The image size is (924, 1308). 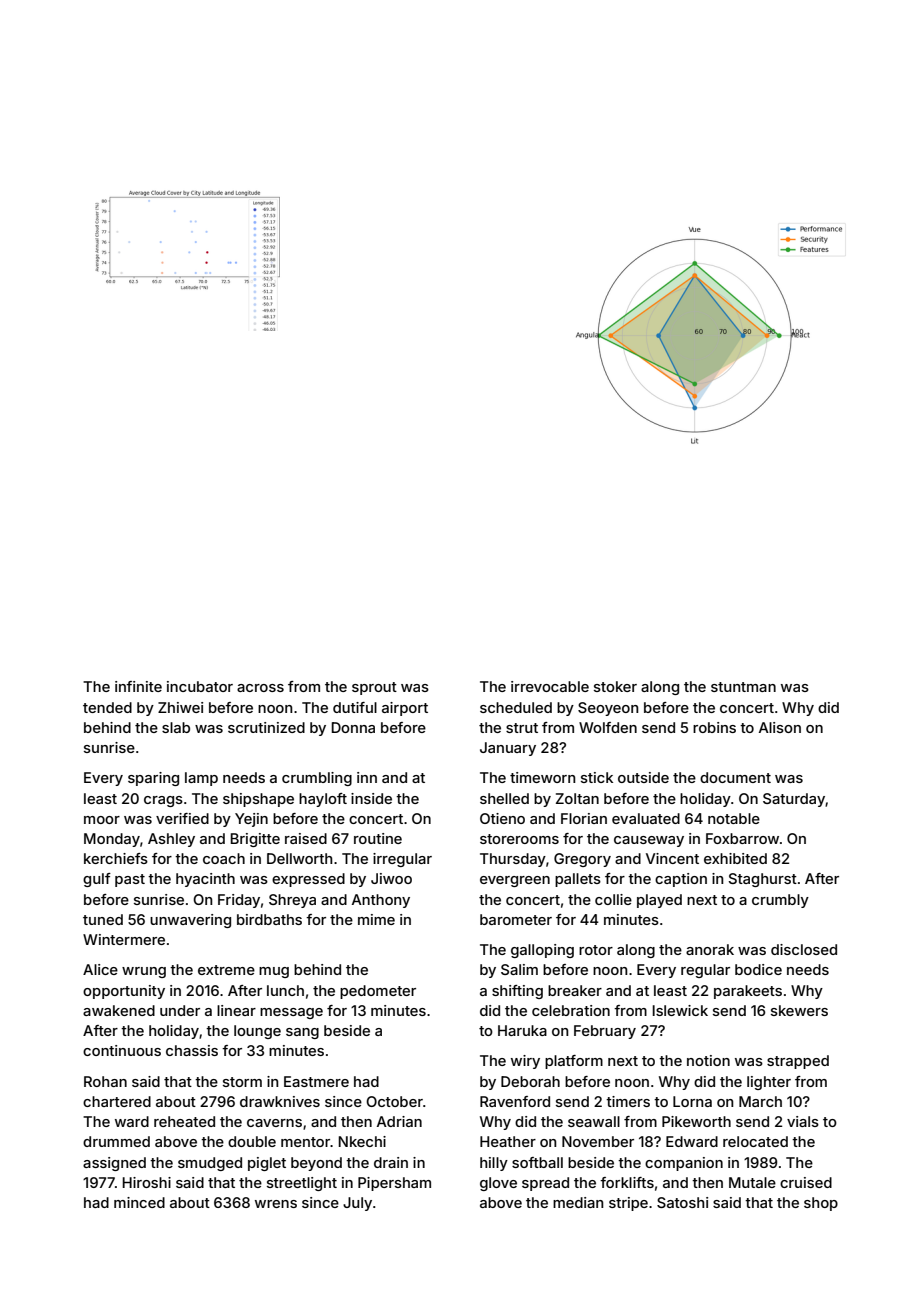 I want to click on wrung, so click(x=144, y=972).
